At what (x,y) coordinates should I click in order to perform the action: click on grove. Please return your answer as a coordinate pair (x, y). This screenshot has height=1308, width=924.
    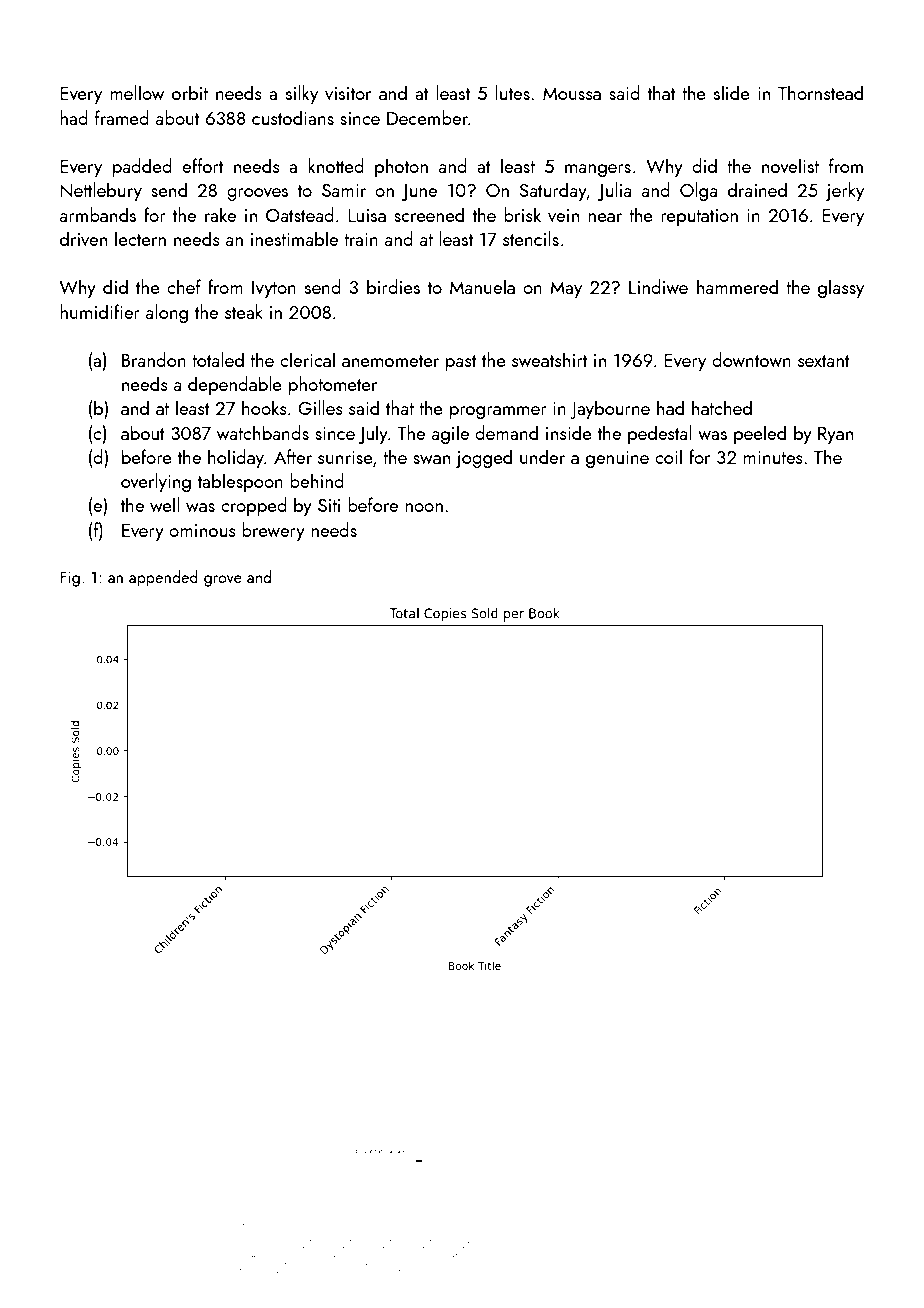
    Looking at the image, I should click on (223, 581).
